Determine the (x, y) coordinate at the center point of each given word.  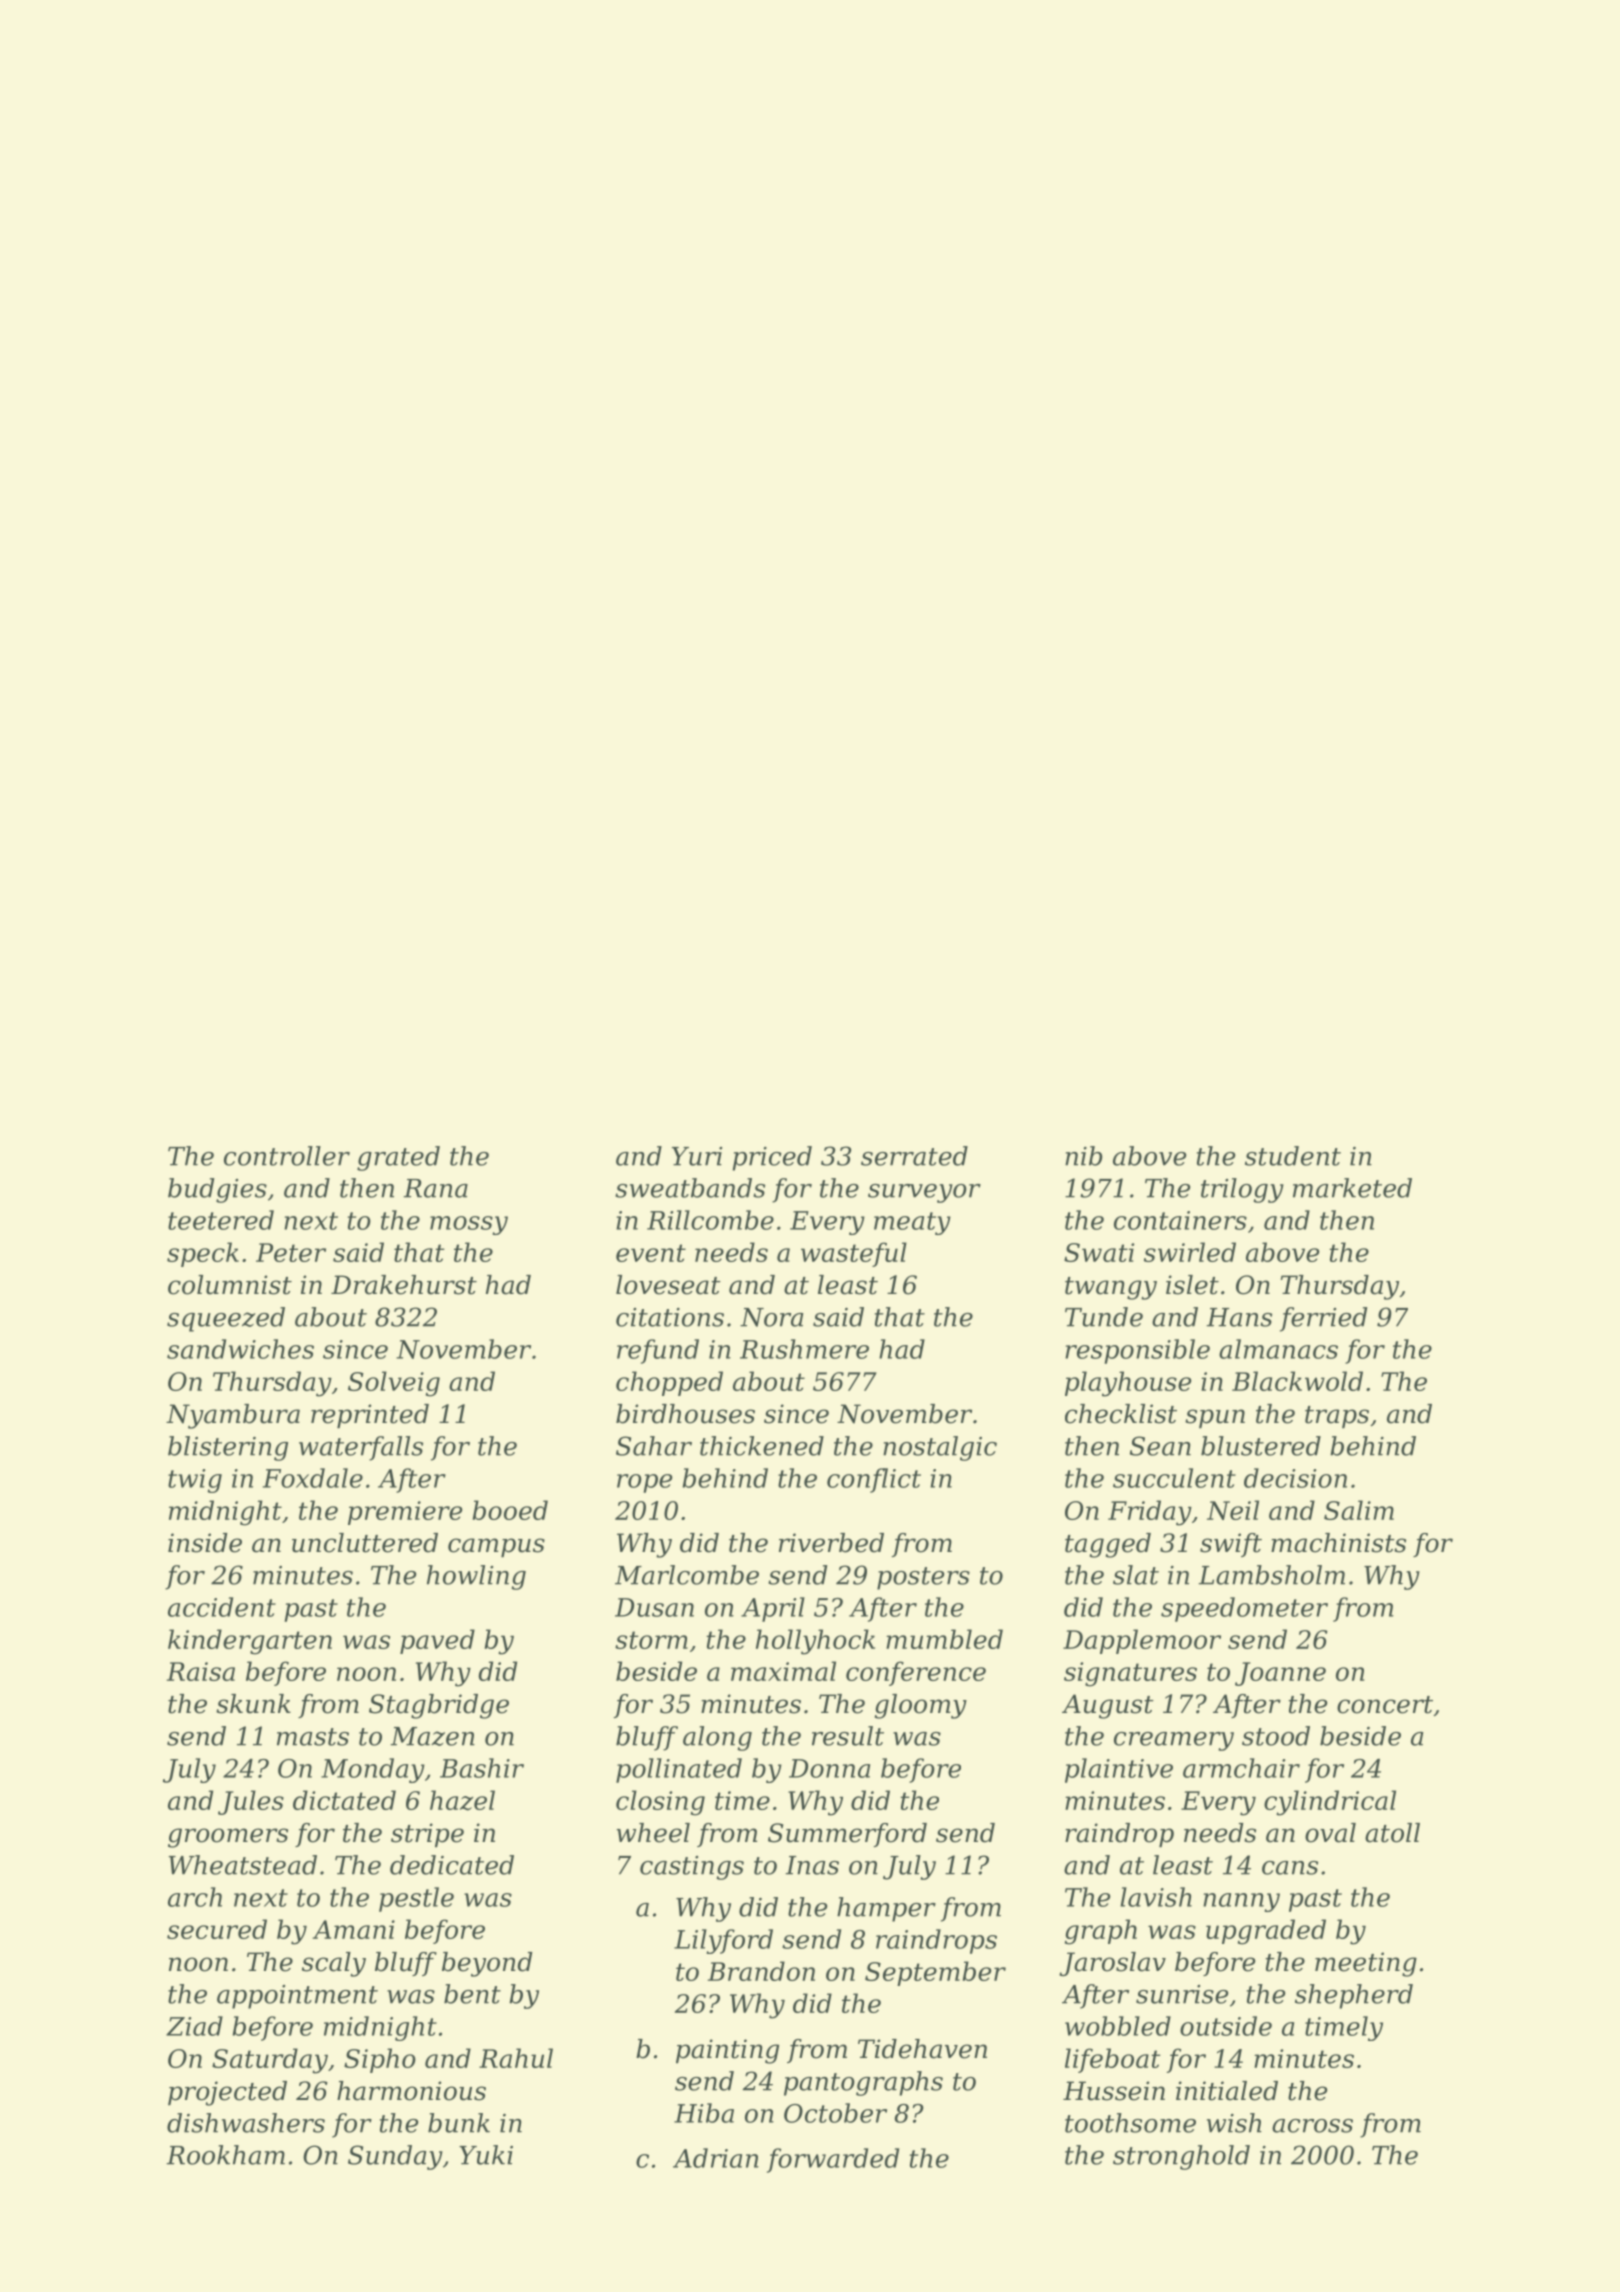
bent (472, 1994)
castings (692, 1868)
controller (287, 1156)
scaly (334, 1964)
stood (1276, 1736)
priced (772, 1158)
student (1293, 1156)
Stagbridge (439, 1706)
